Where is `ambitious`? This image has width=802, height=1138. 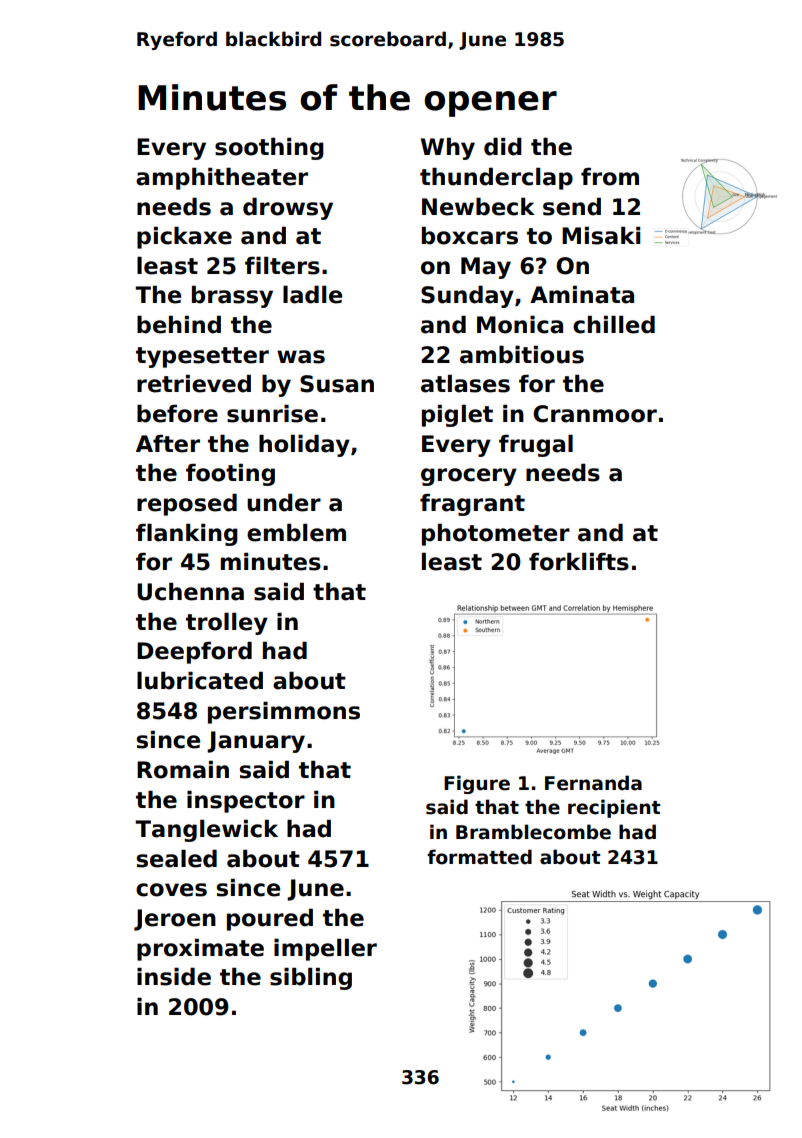 ambitious is located at coordinates (522, 355).
